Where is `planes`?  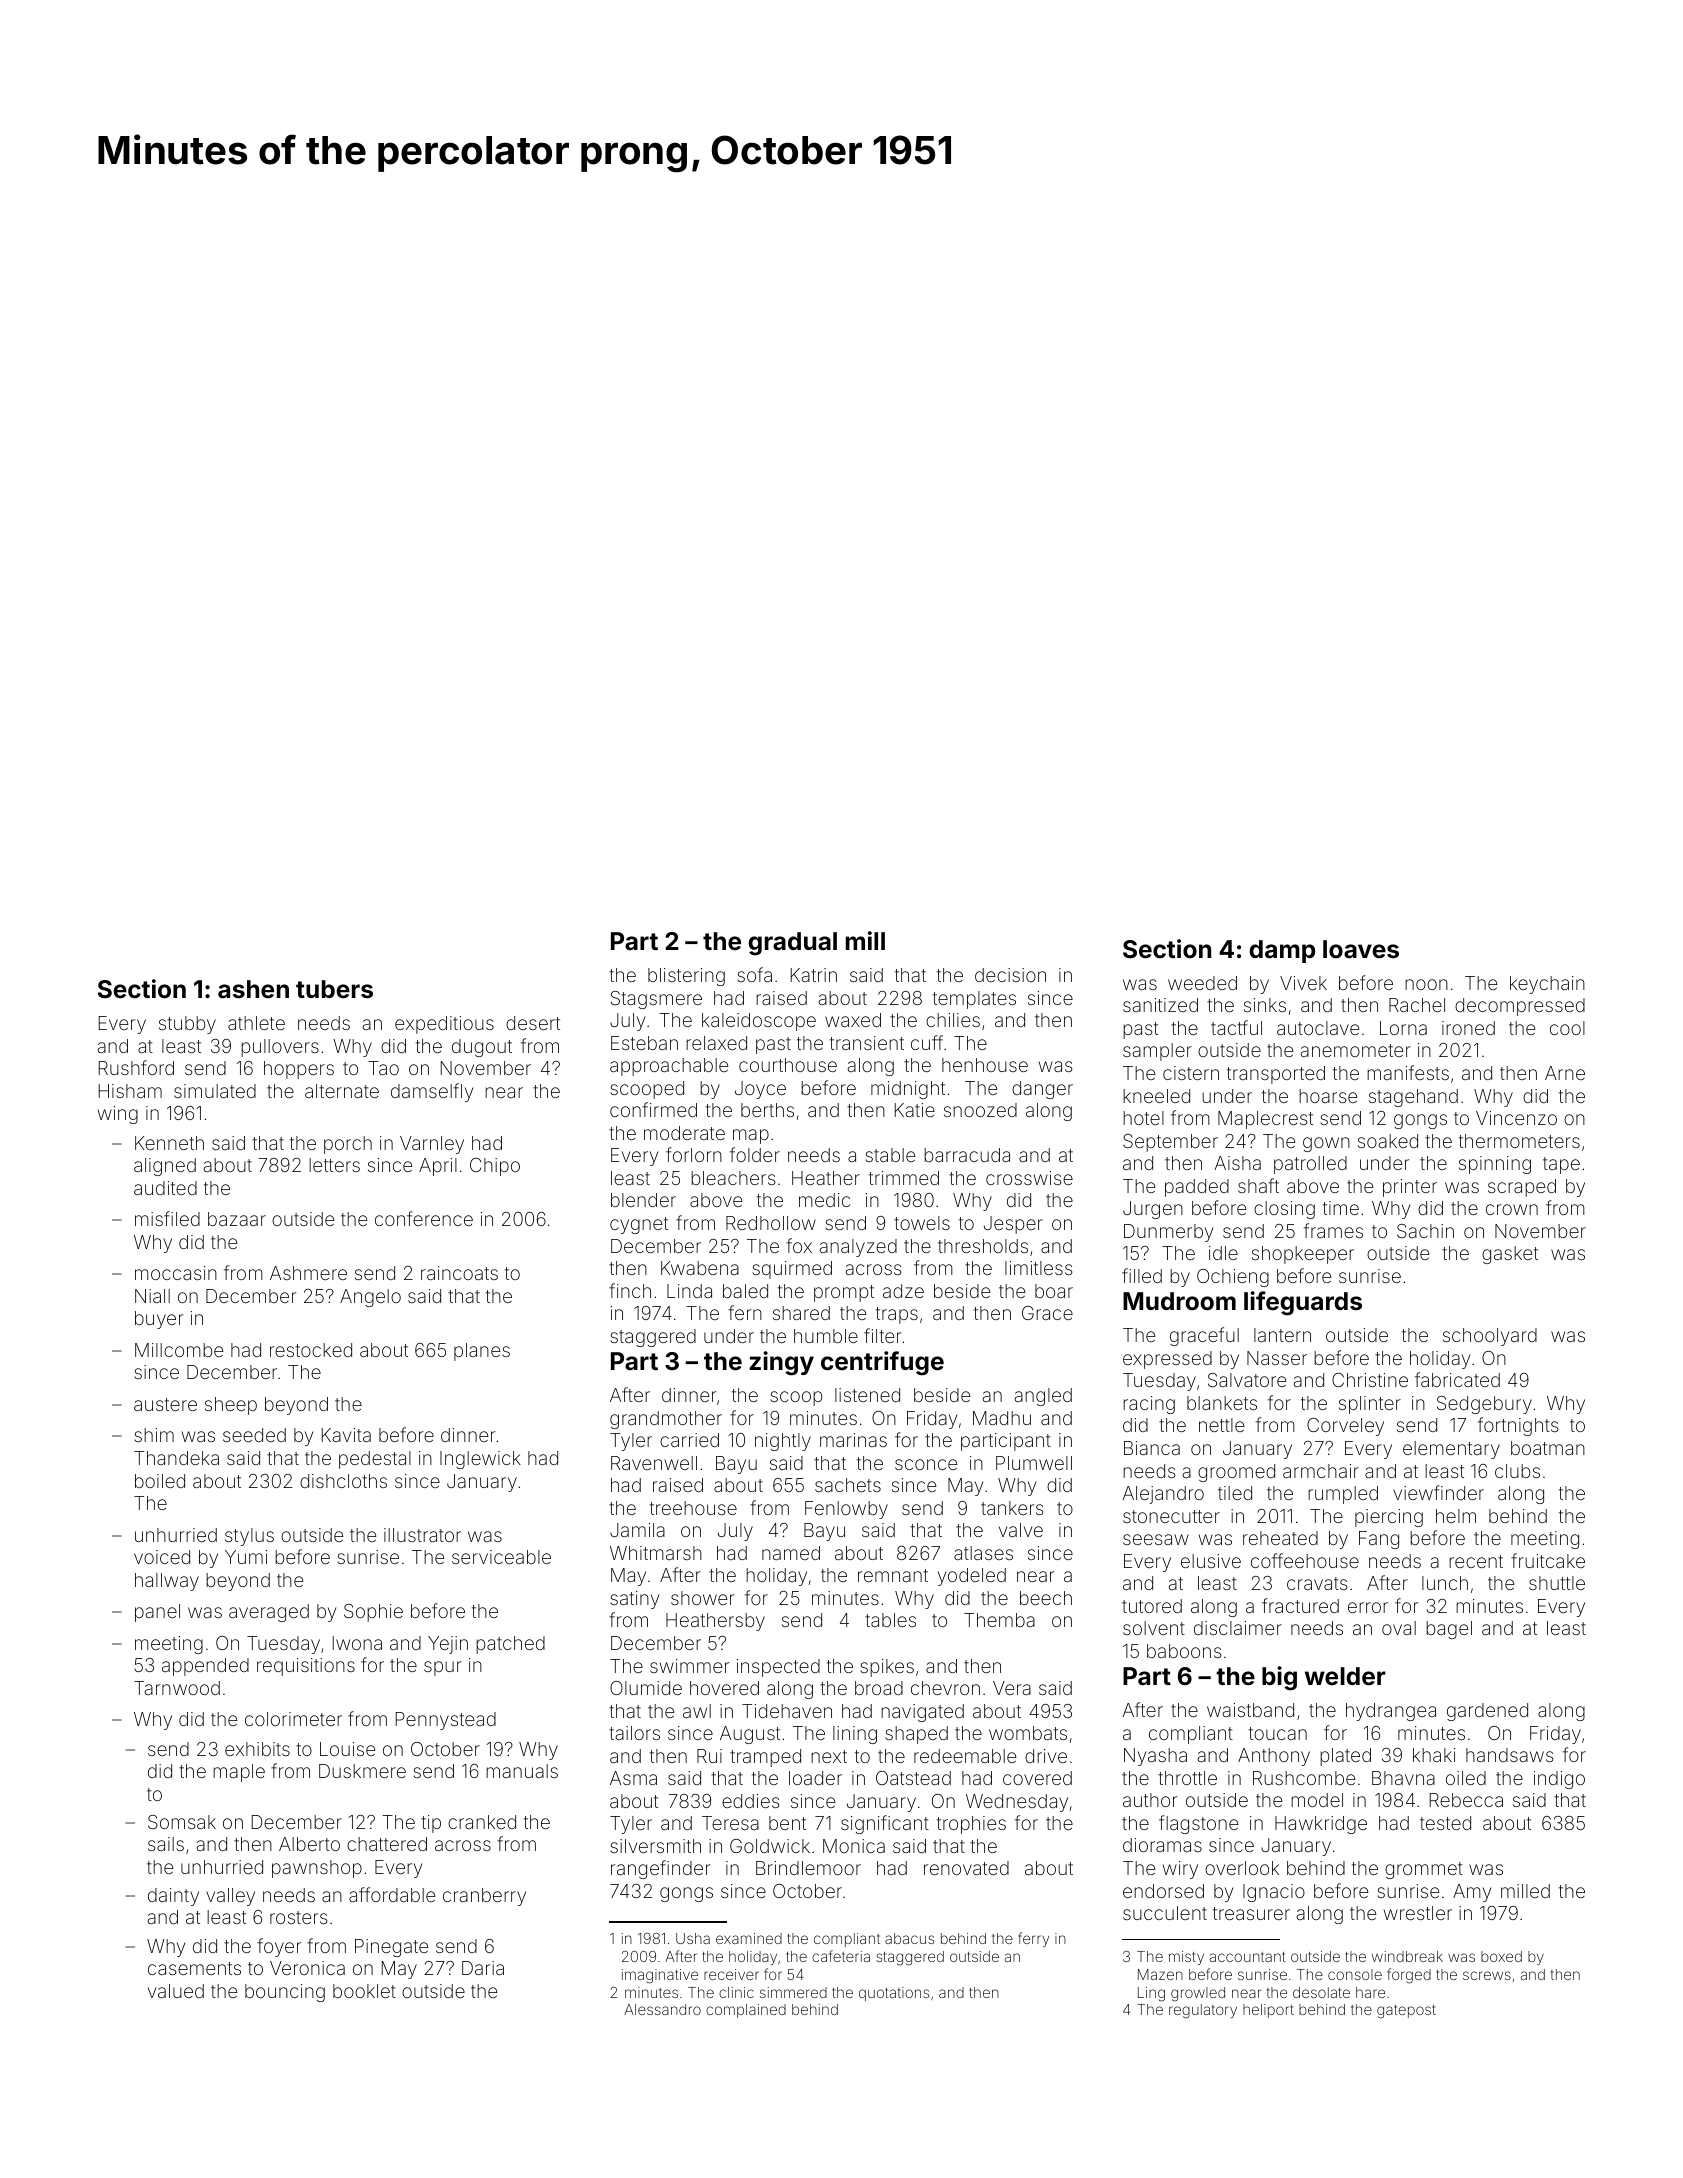
planes is located at coordinates (482, 1352).
